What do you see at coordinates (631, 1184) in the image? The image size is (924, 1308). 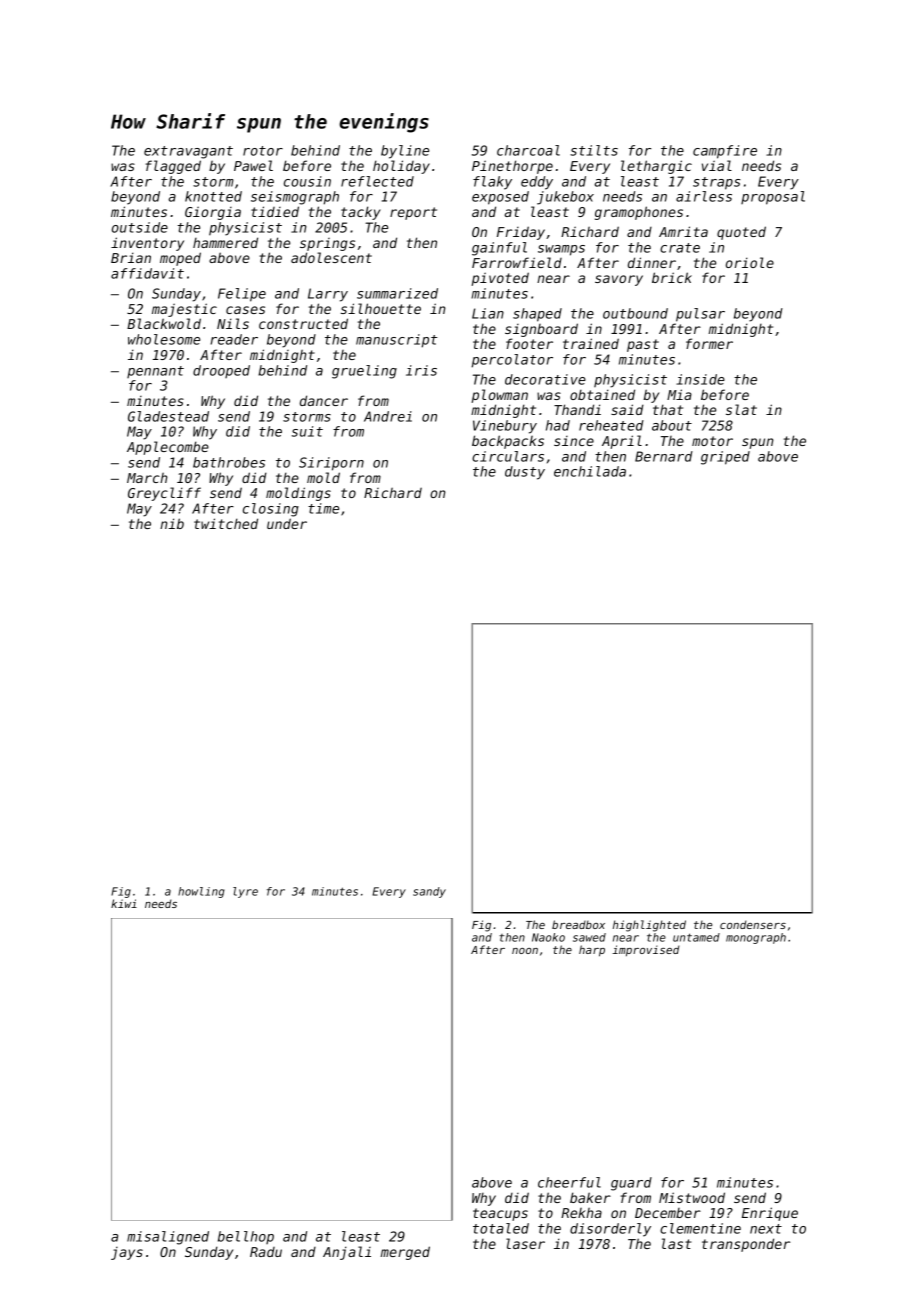 I see `guard` at bounding box center [631, 1184].
